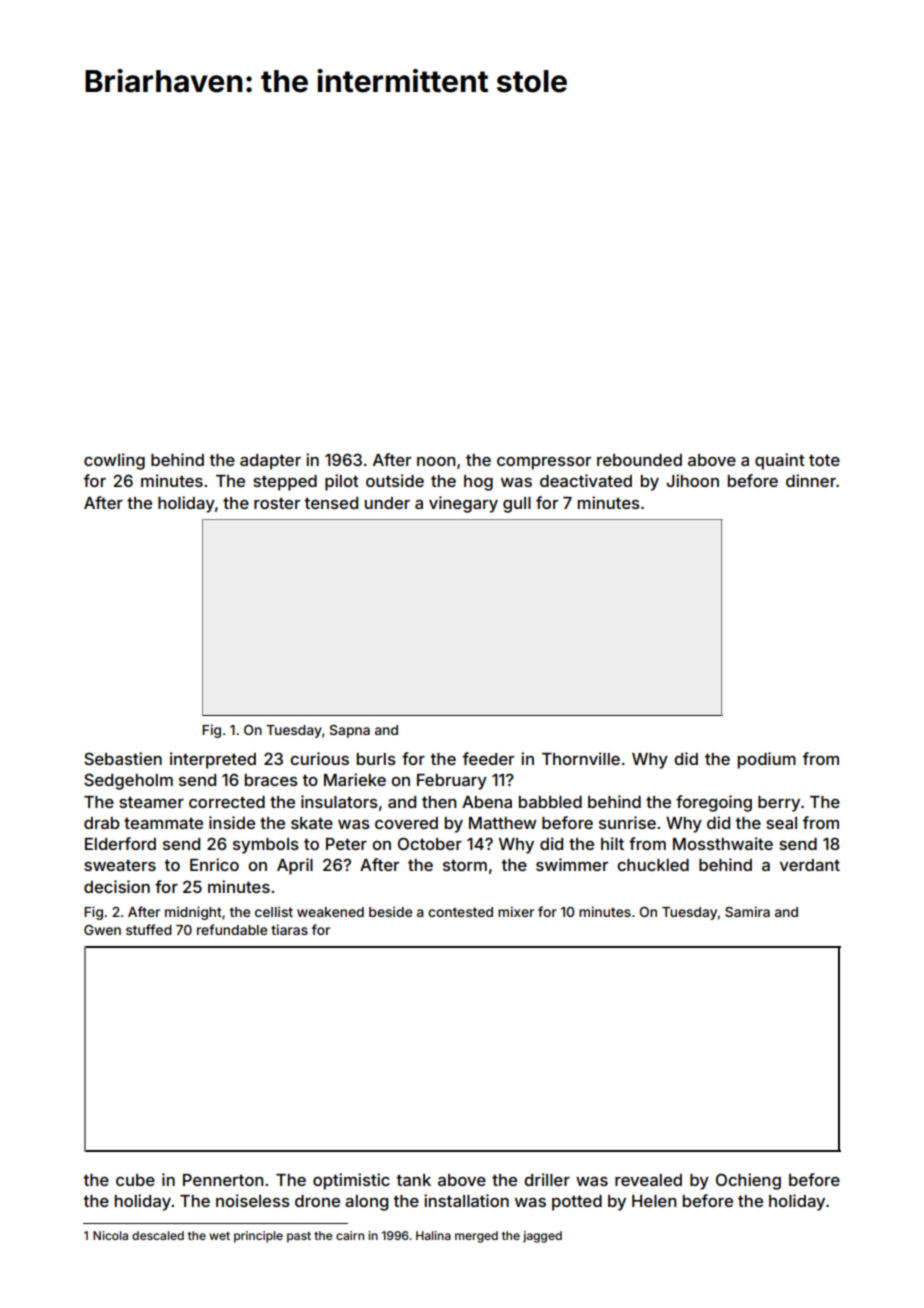 The image size is (924, 1308). I want to click on Jihoon, so click(692, 480).
